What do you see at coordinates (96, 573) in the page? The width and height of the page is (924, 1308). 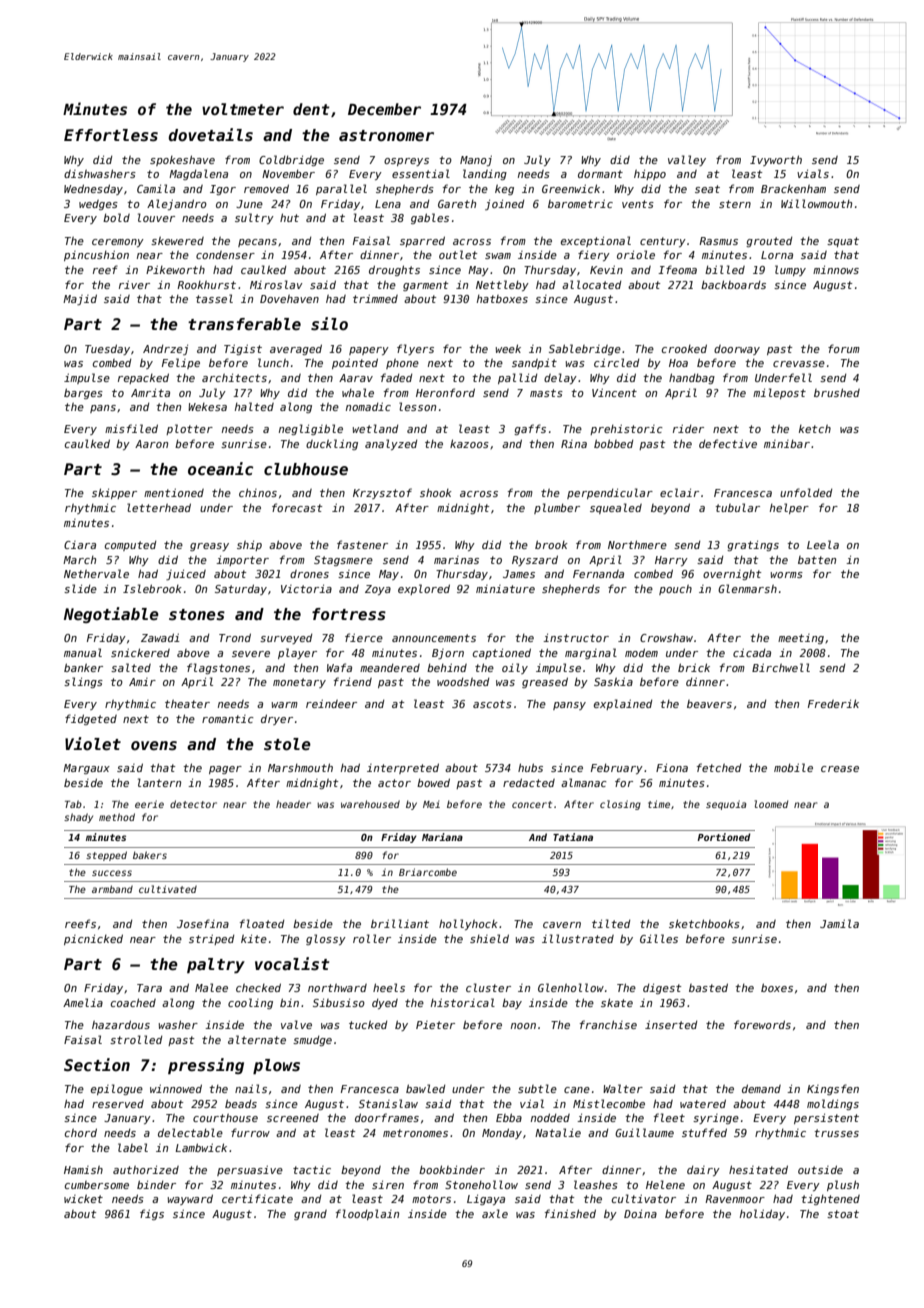 I see `Nethervale` at bounding box center [96, 573].
